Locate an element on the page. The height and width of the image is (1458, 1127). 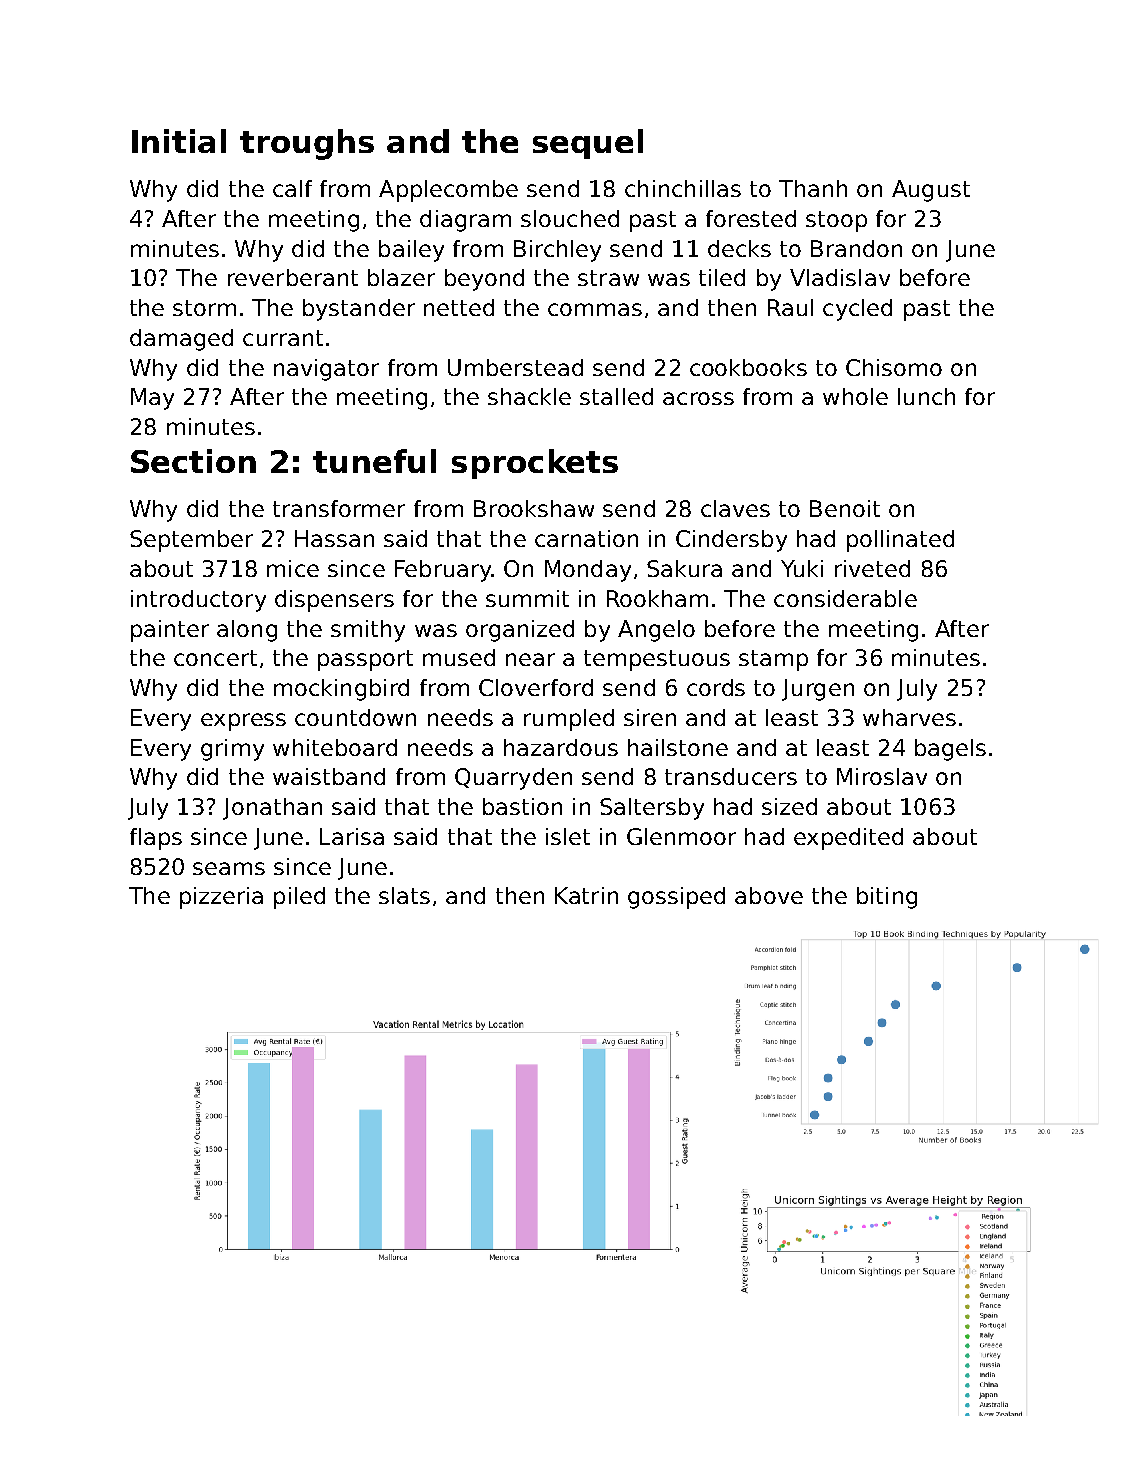
Brandon is located at coordinates (856, 248).
